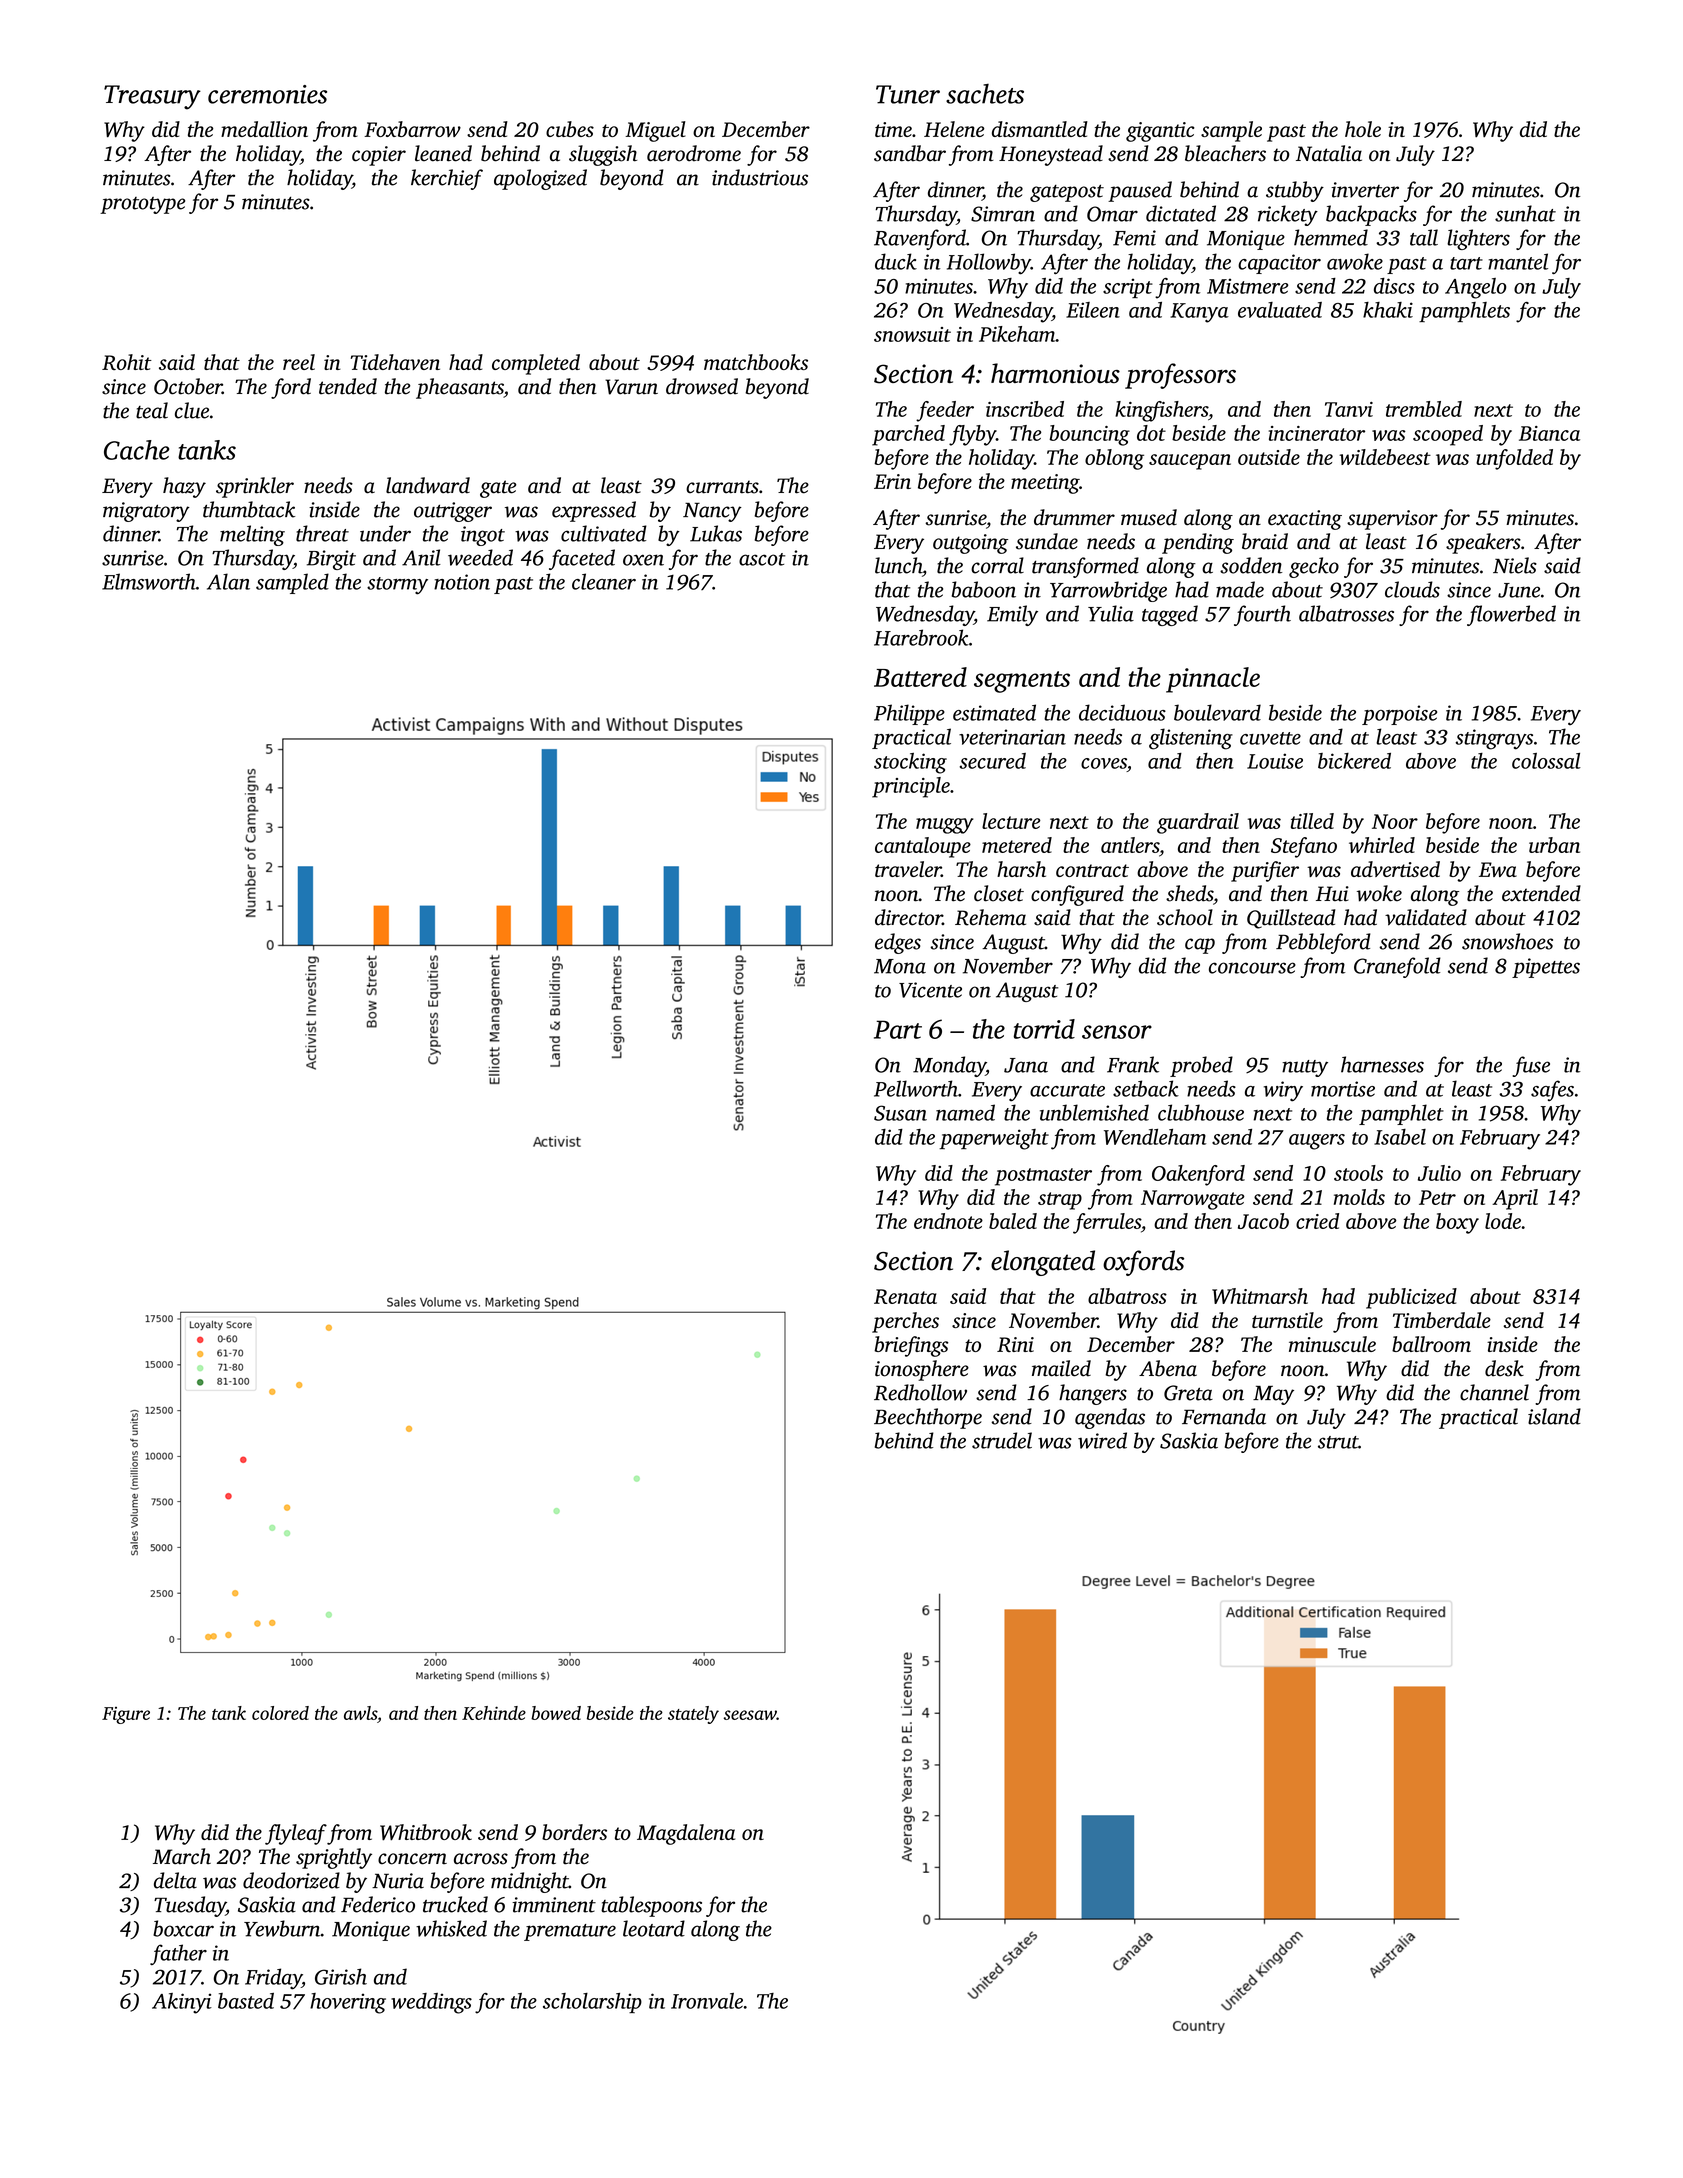 Image resolution: width=1683 pixels, height=2178 pixels. I want to click on edges, so click(898, 943).
